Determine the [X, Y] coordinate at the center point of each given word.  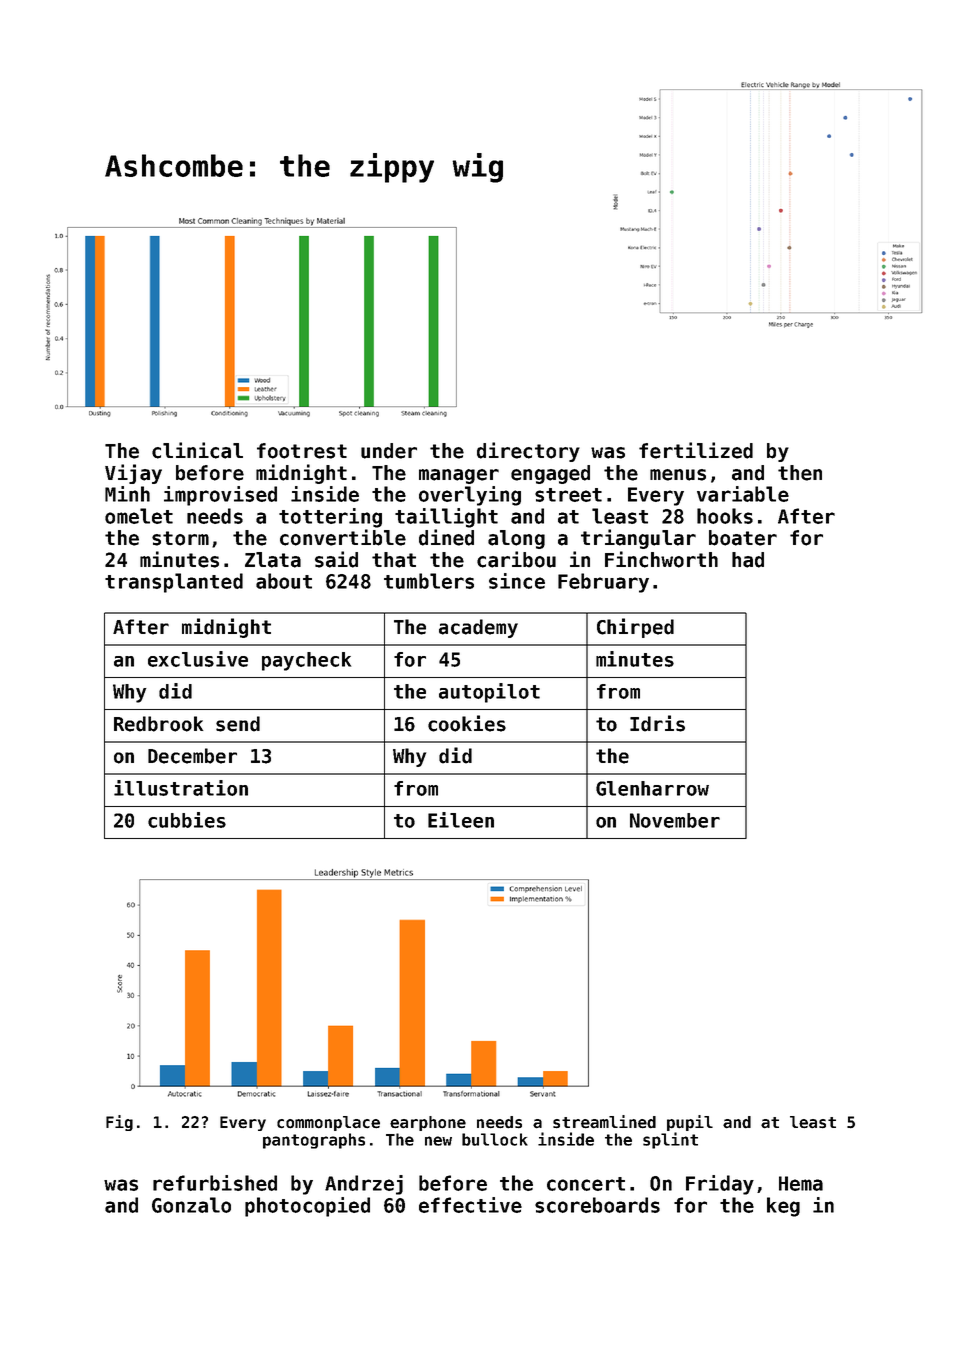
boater [743, 538]
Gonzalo [191, 1205]
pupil [690, 1123]
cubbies [187, 820]
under [389, 451]
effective [470, 1205]
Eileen [461, 820]
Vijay [133, 474]
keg [783, 1207]
